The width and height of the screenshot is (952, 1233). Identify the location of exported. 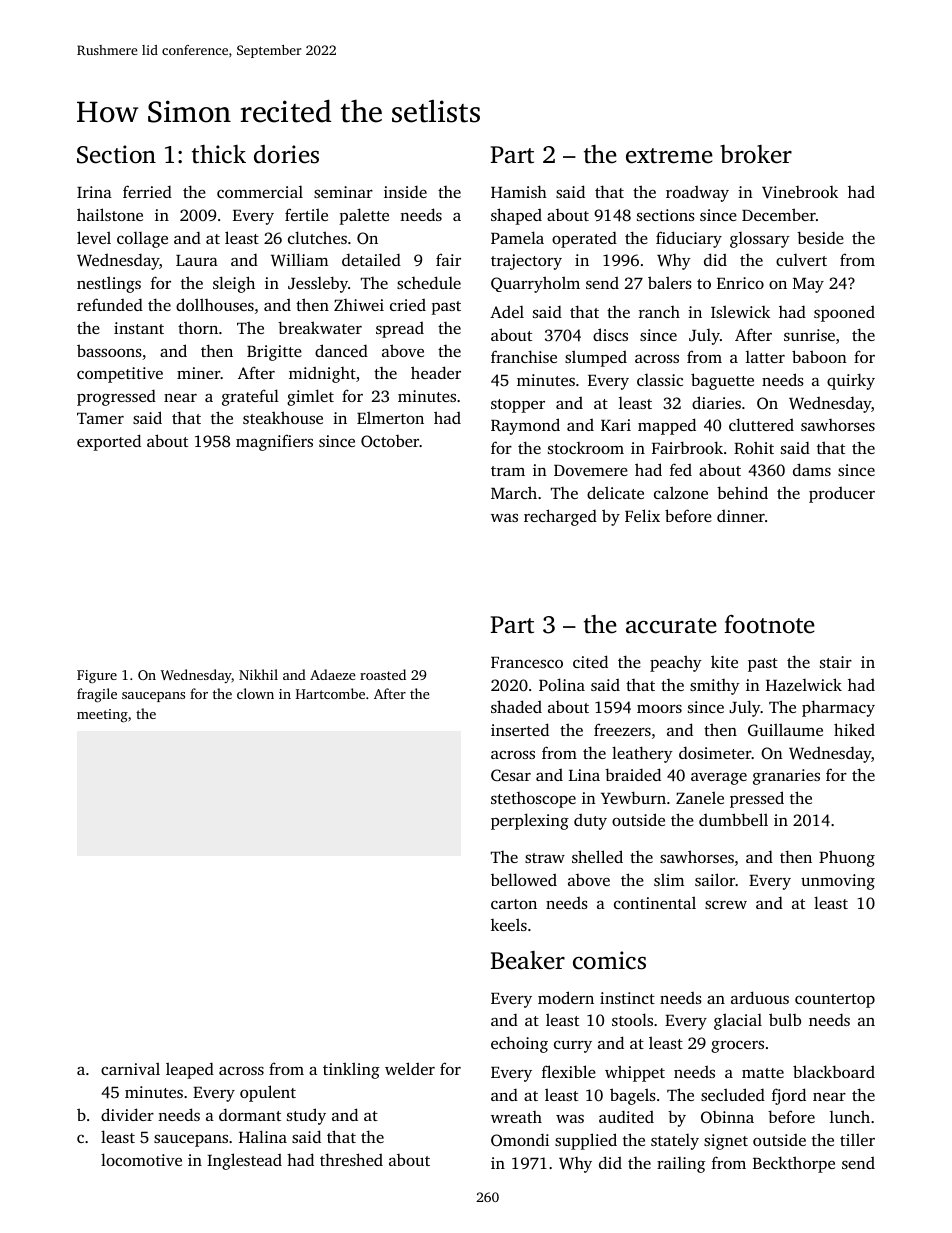
(109, 442).
